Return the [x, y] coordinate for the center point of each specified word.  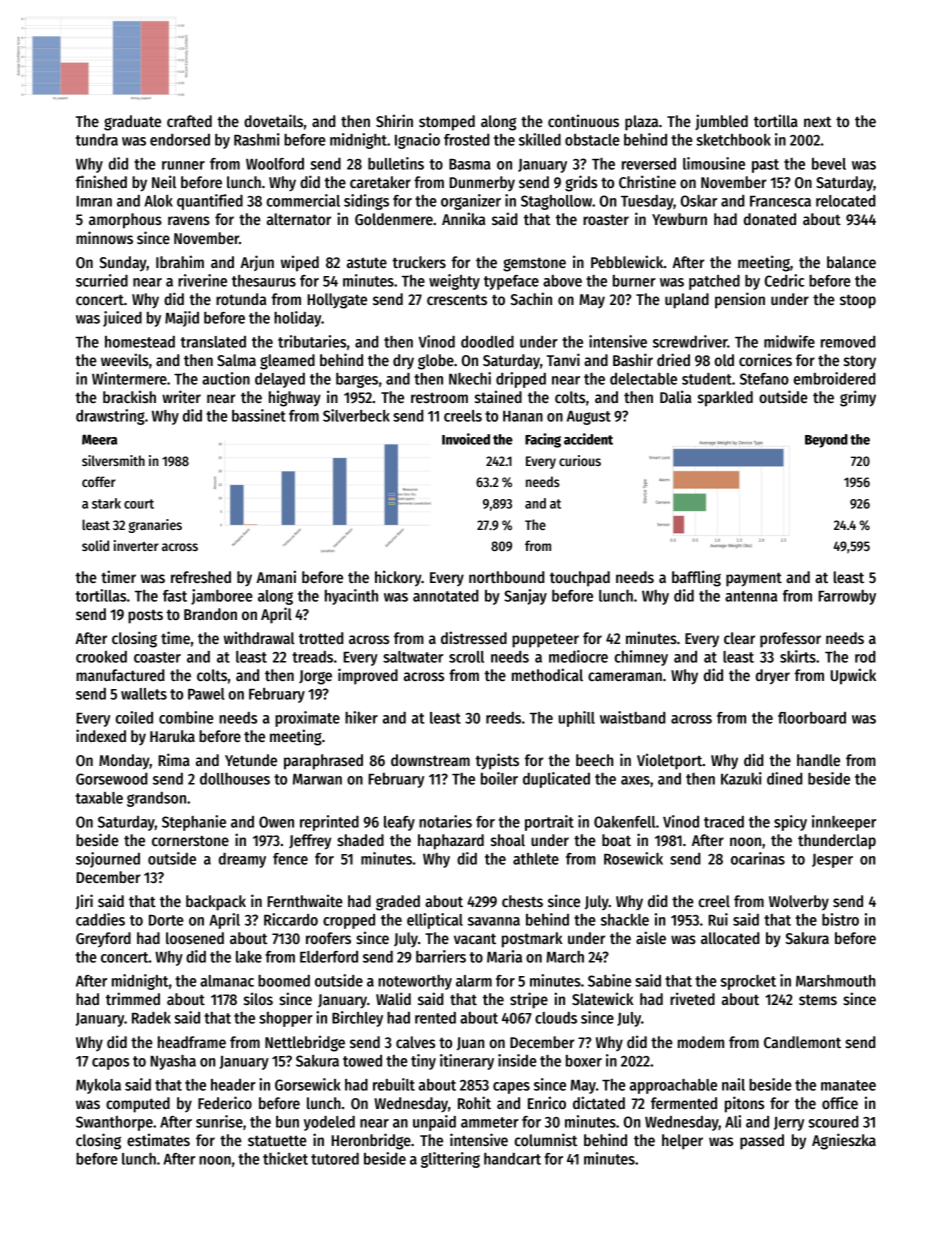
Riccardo [291, 919]
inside [517, 1060]
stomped [447, 123]
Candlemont [802, 1042]
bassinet [259, 415]
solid [95, 545]
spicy [790, 823]
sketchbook [733, 140]
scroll [466, 657]
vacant [475, 938]
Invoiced [466, 439]
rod [865, 657]
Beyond [826, 441]
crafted [189, 121]
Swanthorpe [114, 1123]
